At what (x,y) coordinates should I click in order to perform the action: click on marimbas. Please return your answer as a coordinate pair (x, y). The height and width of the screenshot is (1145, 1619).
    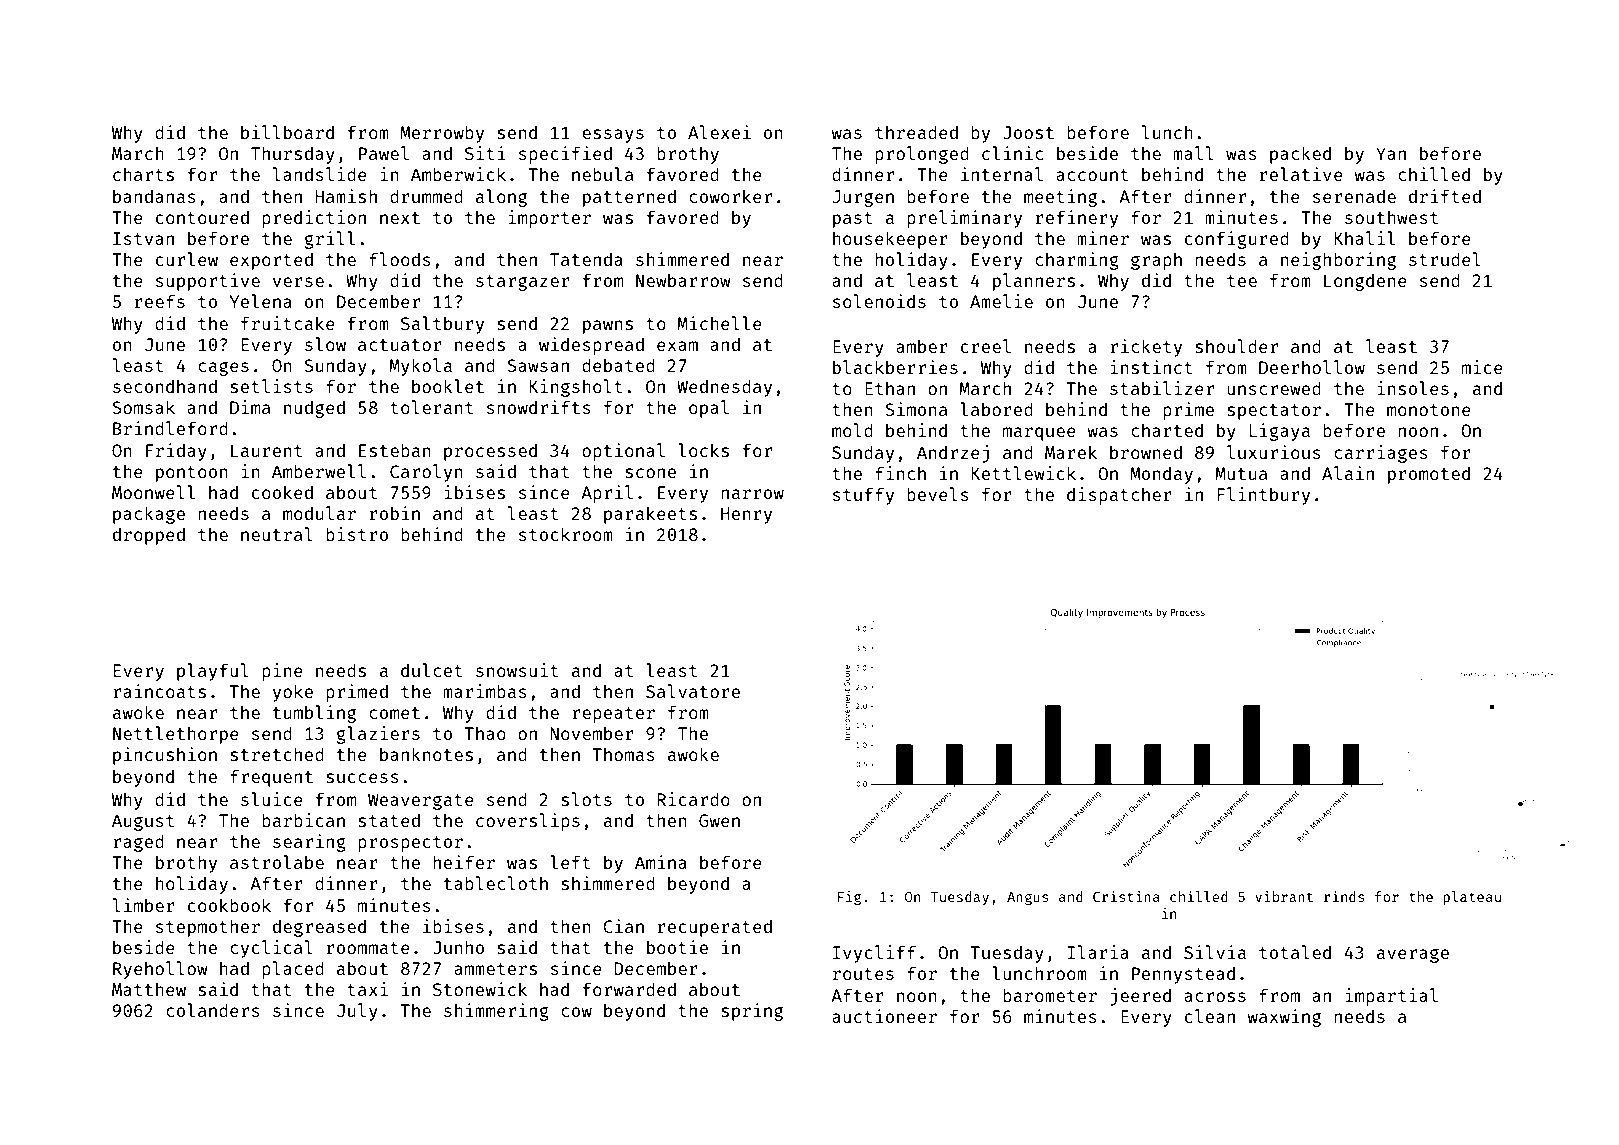
    Looking at the image, I should click on (485, 691).
